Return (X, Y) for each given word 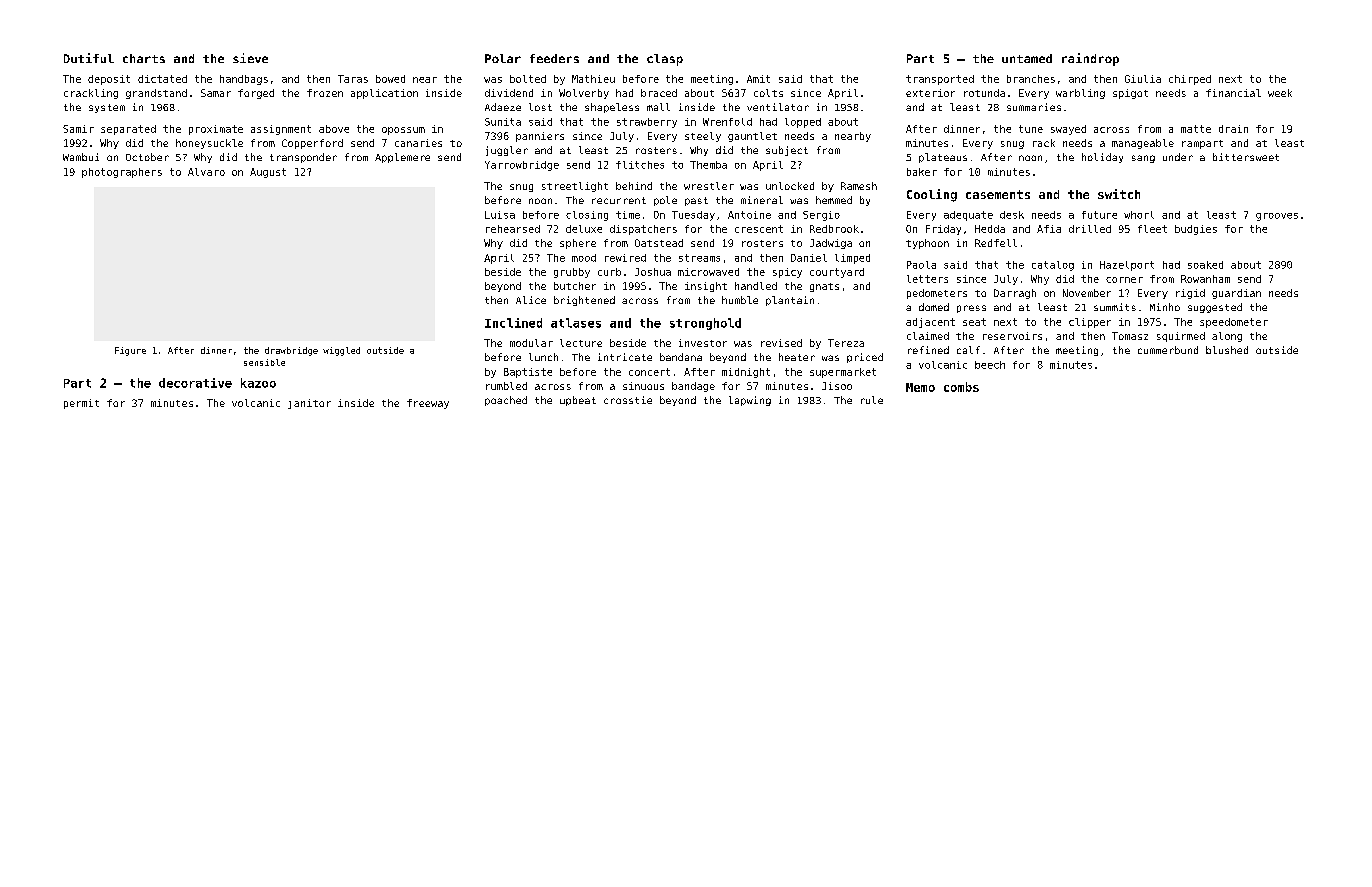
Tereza (846, 343)
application (384, 94)
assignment (281, 130)
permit (81, 404)
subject (787, 151)
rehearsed (513, 229)
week (1280, 93)
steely (703, 137)
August (268, 173)
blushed (1227, 350)
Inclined (513, 323)
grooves (1277, 217)
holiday (1102, 158)
